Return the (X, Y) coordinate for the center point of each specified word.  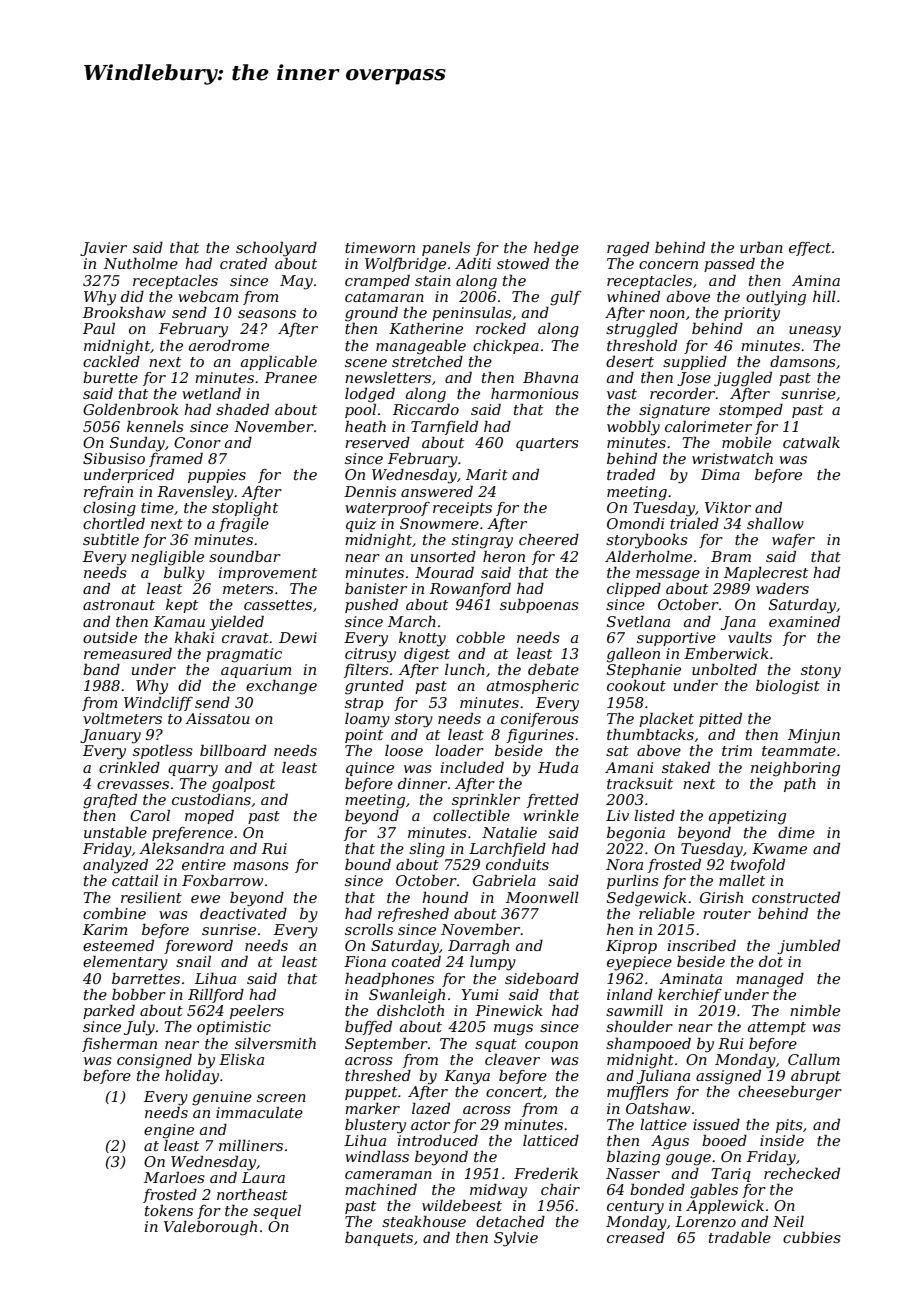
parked (109, 1011)
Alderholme (648, 556)
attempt (777, 1028)
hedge (556, 249)
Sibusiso (114, 458)
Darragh (478, 947)
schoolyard (276, 249)
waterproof (387, 509)
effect (810, 249)
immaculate (259, 1112)
